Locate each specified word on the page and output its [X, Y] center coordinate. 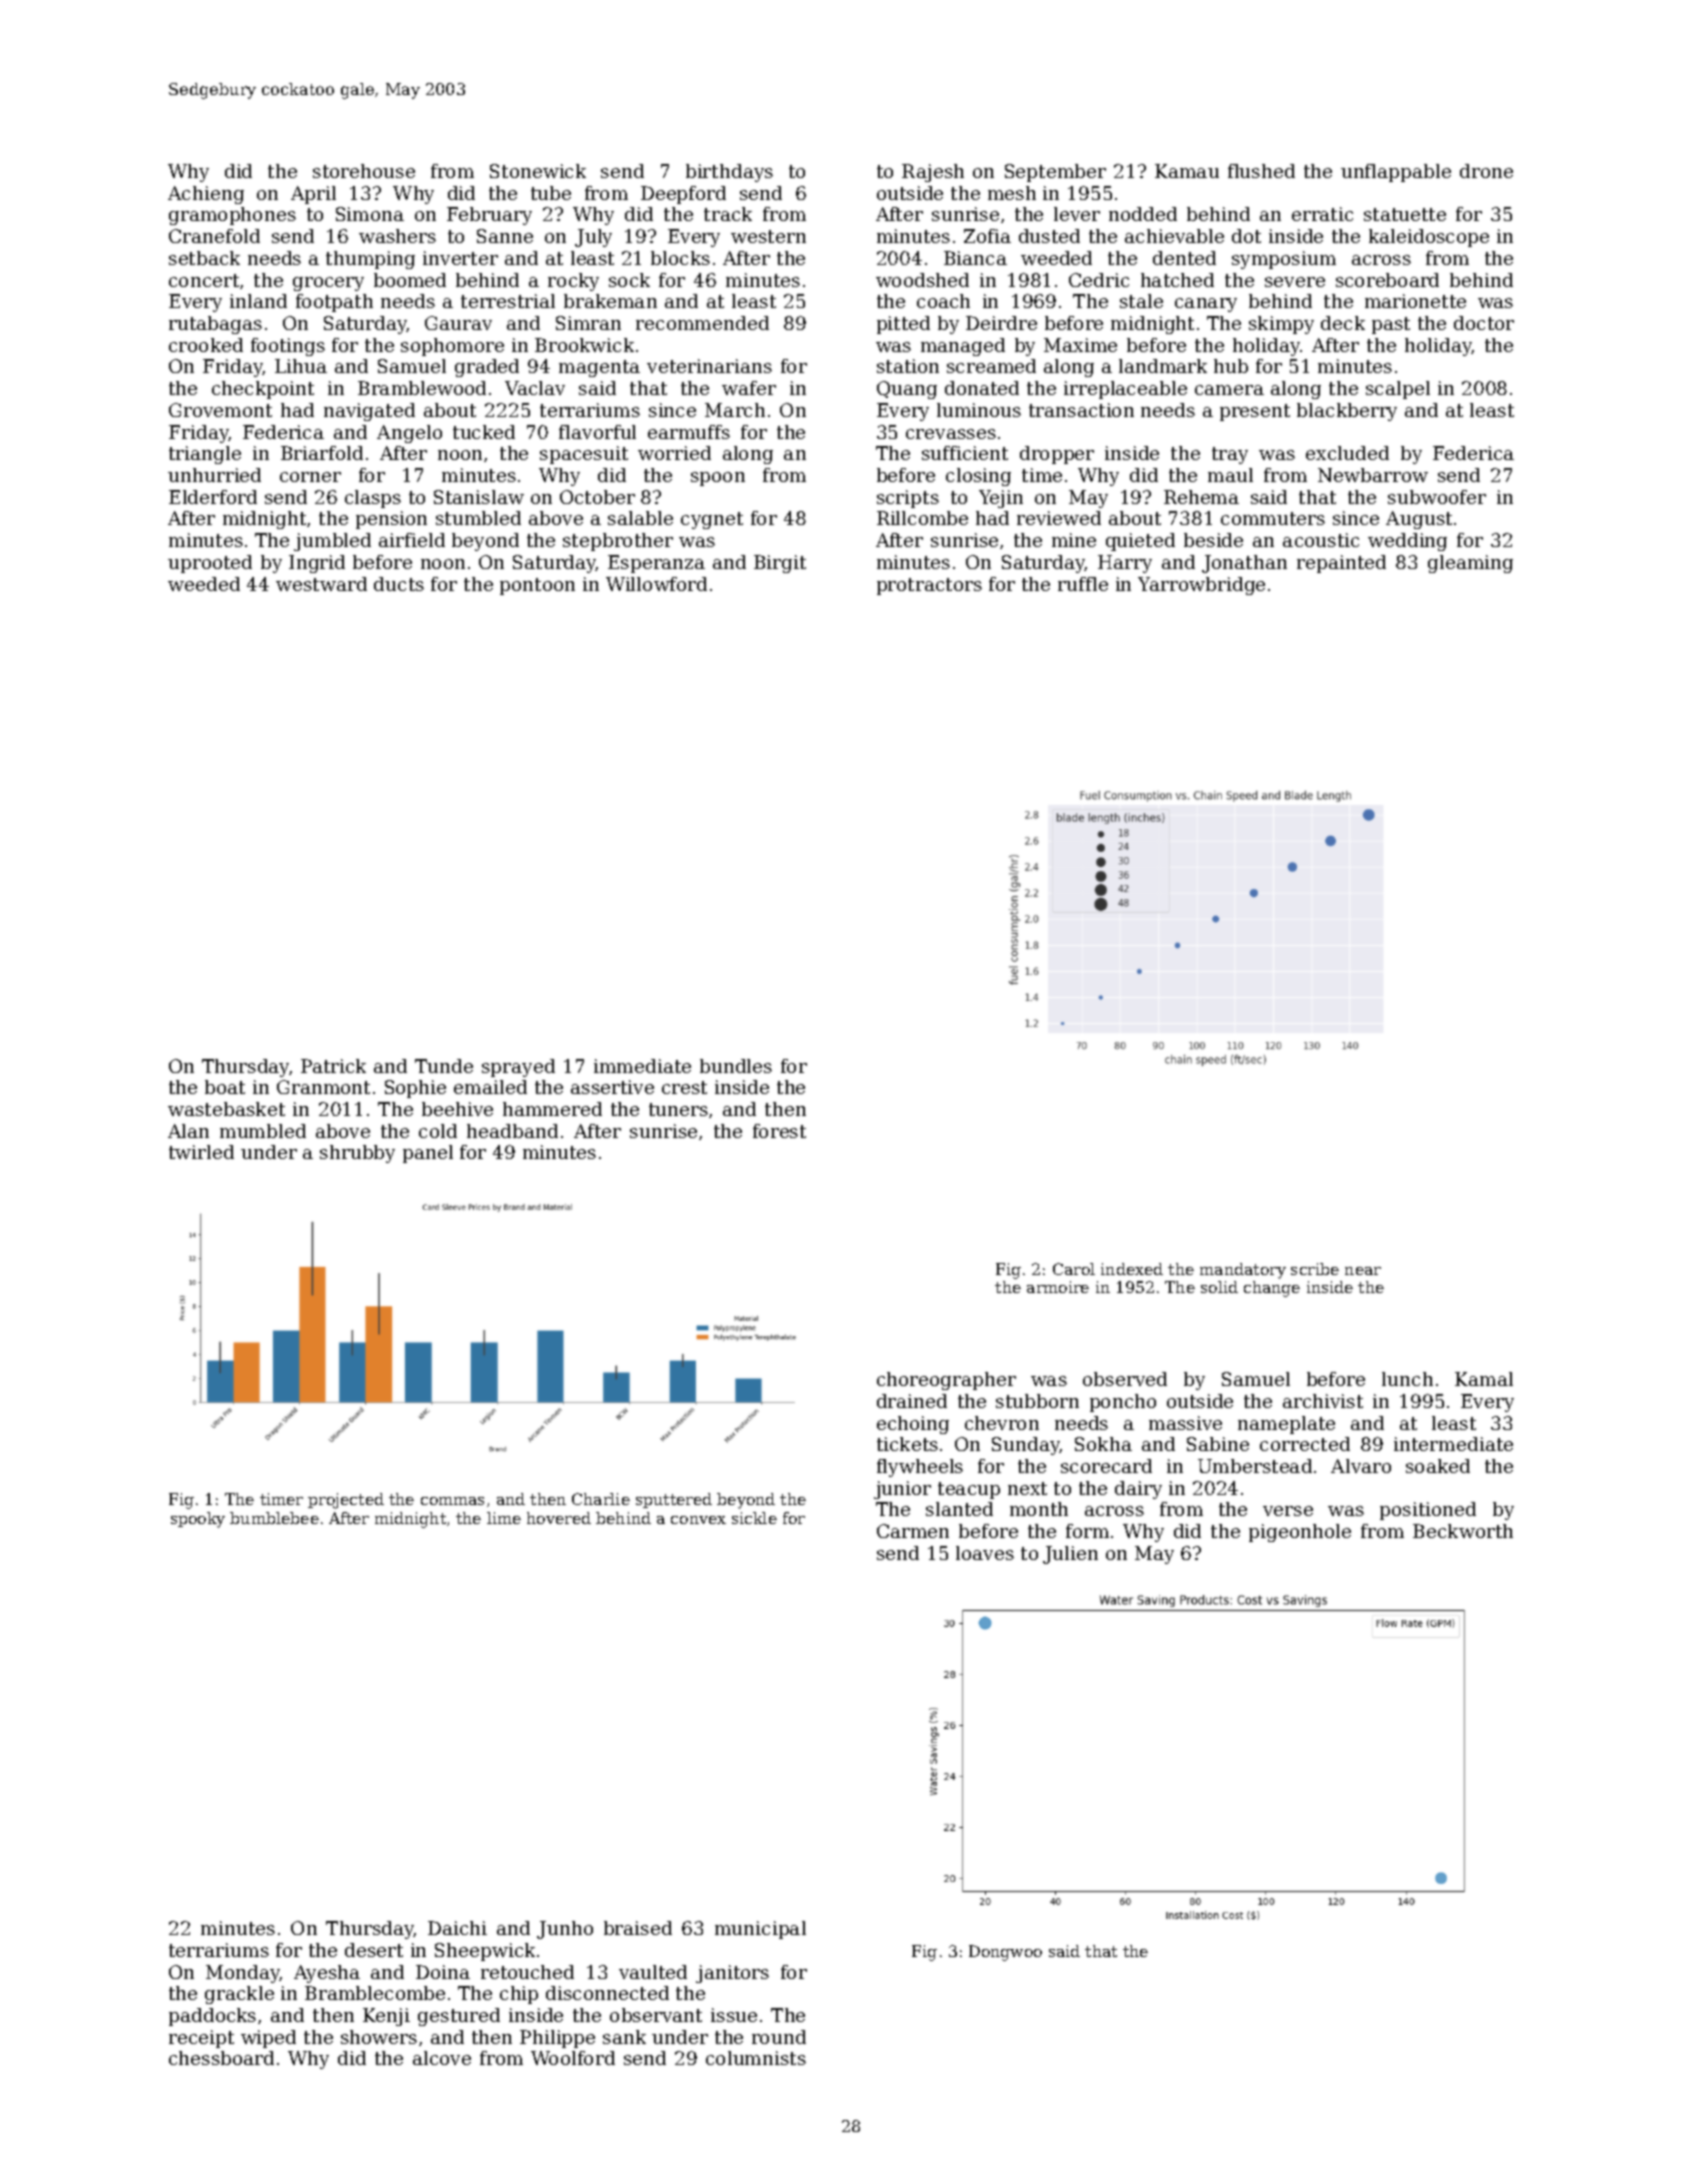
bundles [736, 1066]
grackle [239, 1995]
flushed [1261, 171]
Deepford [683, 195]
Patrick [333, 1066]
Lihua [301, 366]
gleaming [1470, 564]
